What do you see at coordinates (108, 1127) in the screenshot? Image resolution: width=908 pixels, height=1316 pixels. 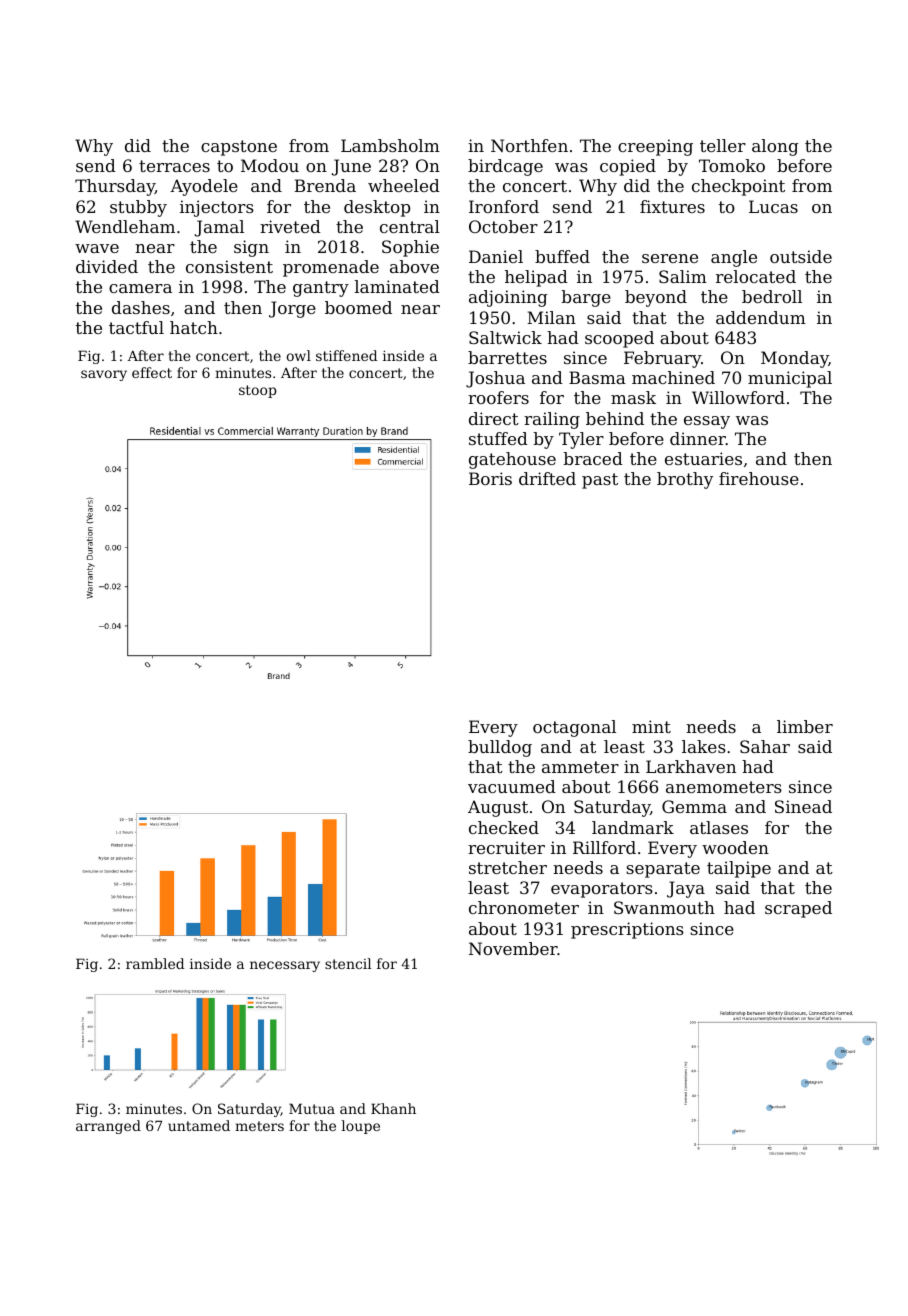 I see `arranged` at bounding box center [108, 1127].
